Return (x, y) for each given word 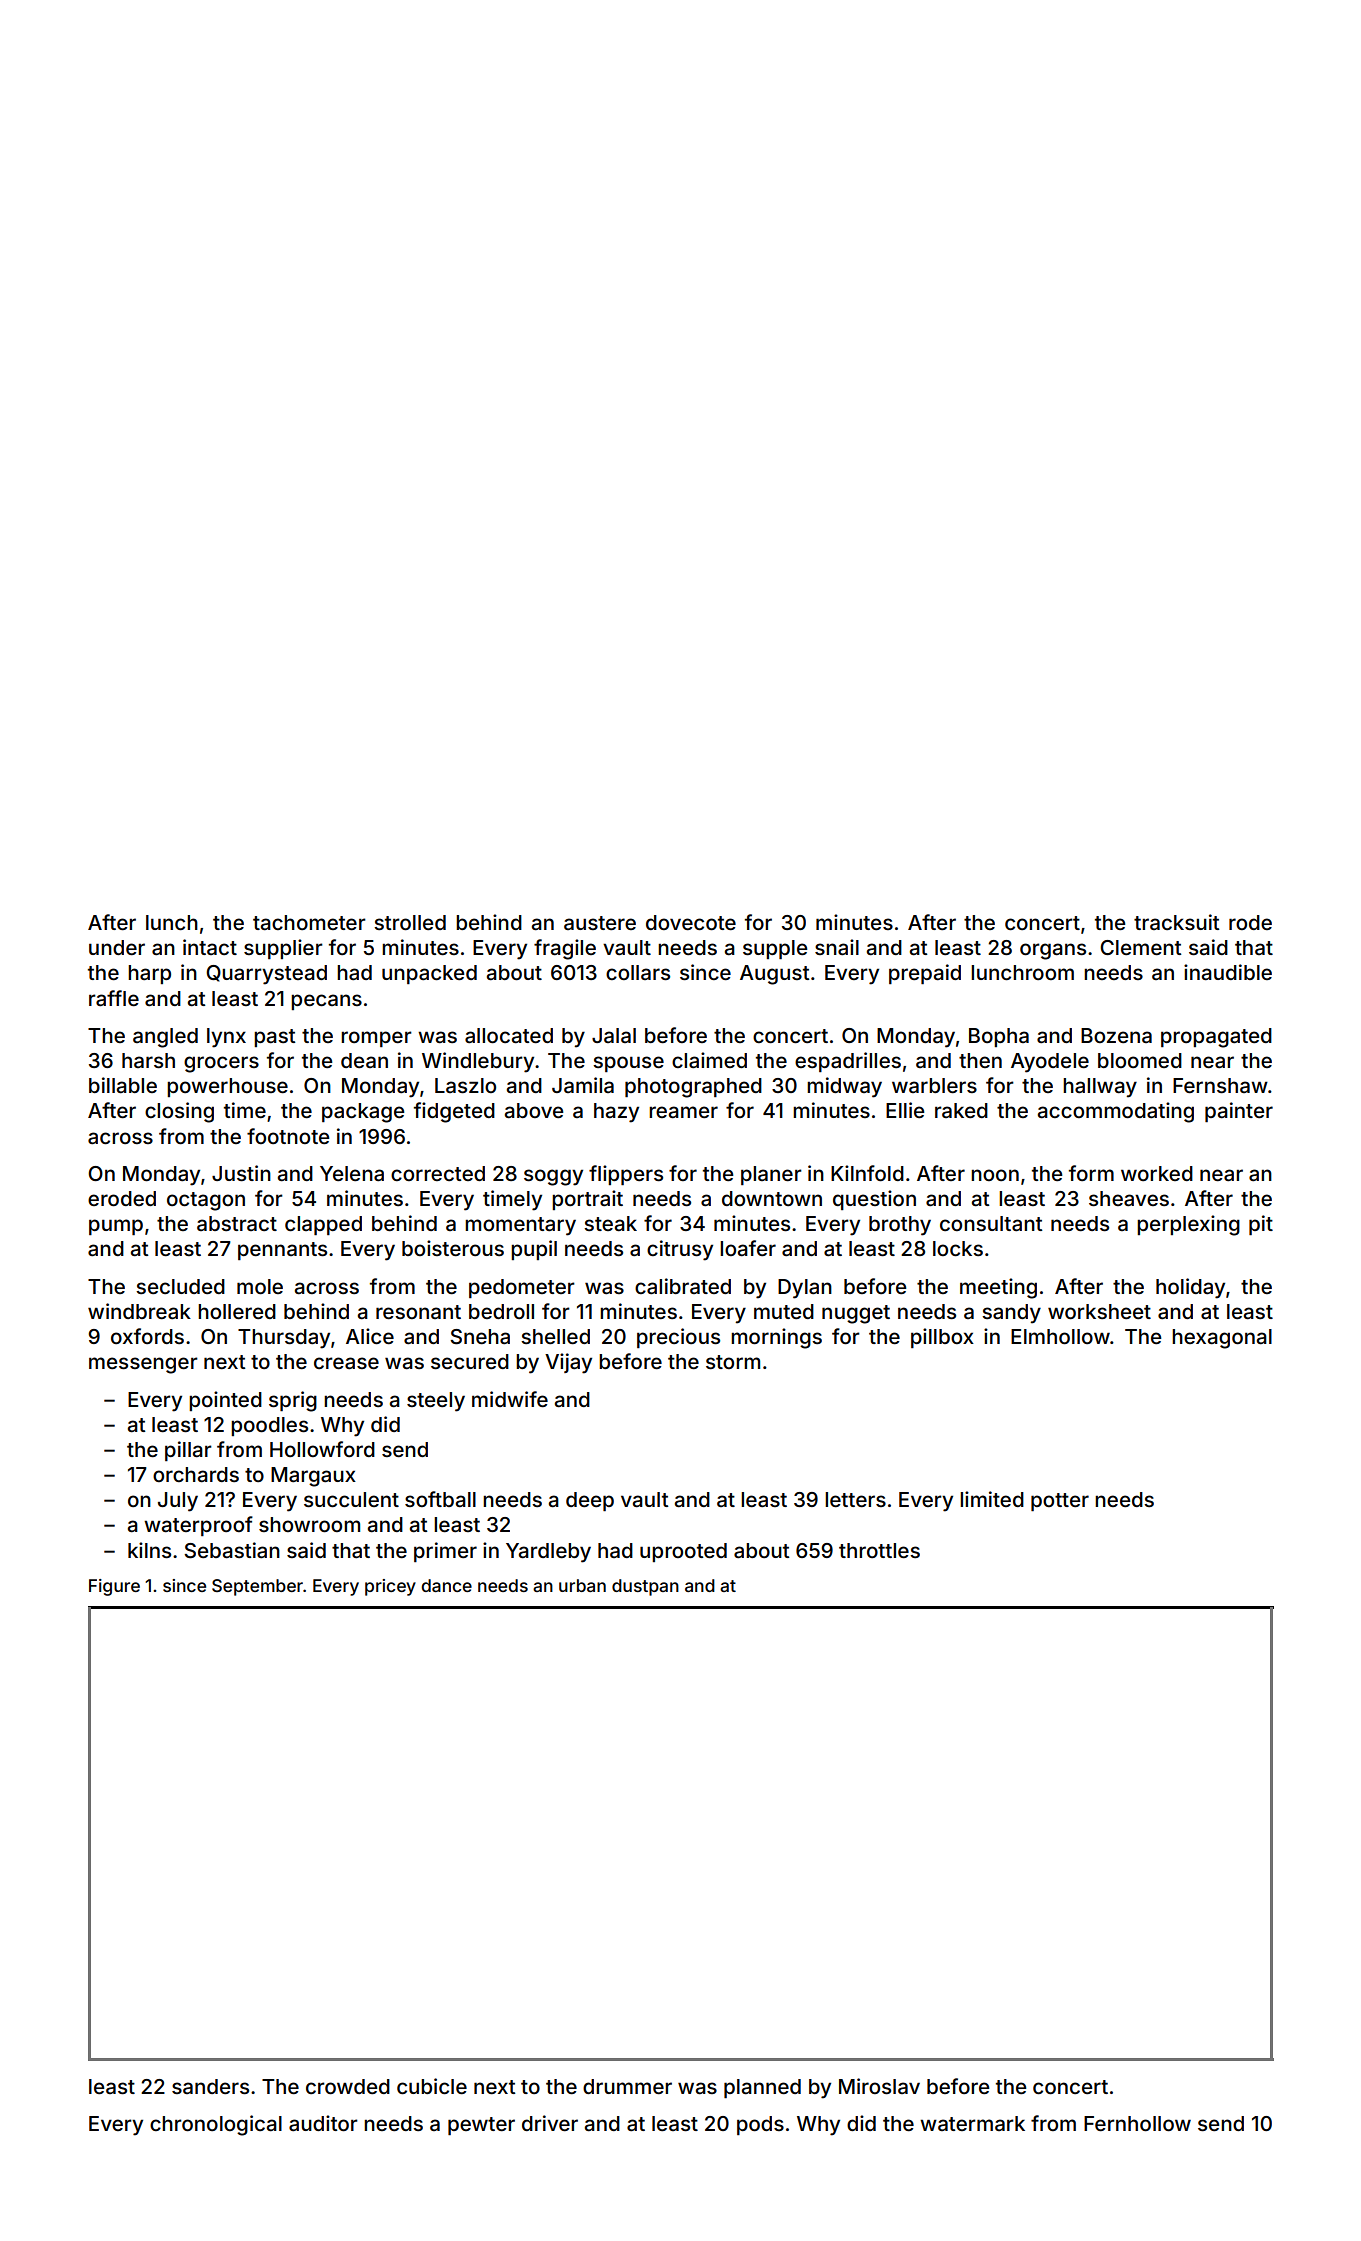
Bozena (1116, 1035)
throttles (879, 1550)
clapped (323, 1225)
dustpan (645, 1587)
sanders (210, 2086)
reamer (683, 1112)
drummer (627, 2086)
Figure (114, 1587)
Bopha (999, 1037)
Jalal (614, 1035)
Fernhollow (1137, 2123)
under (117, 947)
